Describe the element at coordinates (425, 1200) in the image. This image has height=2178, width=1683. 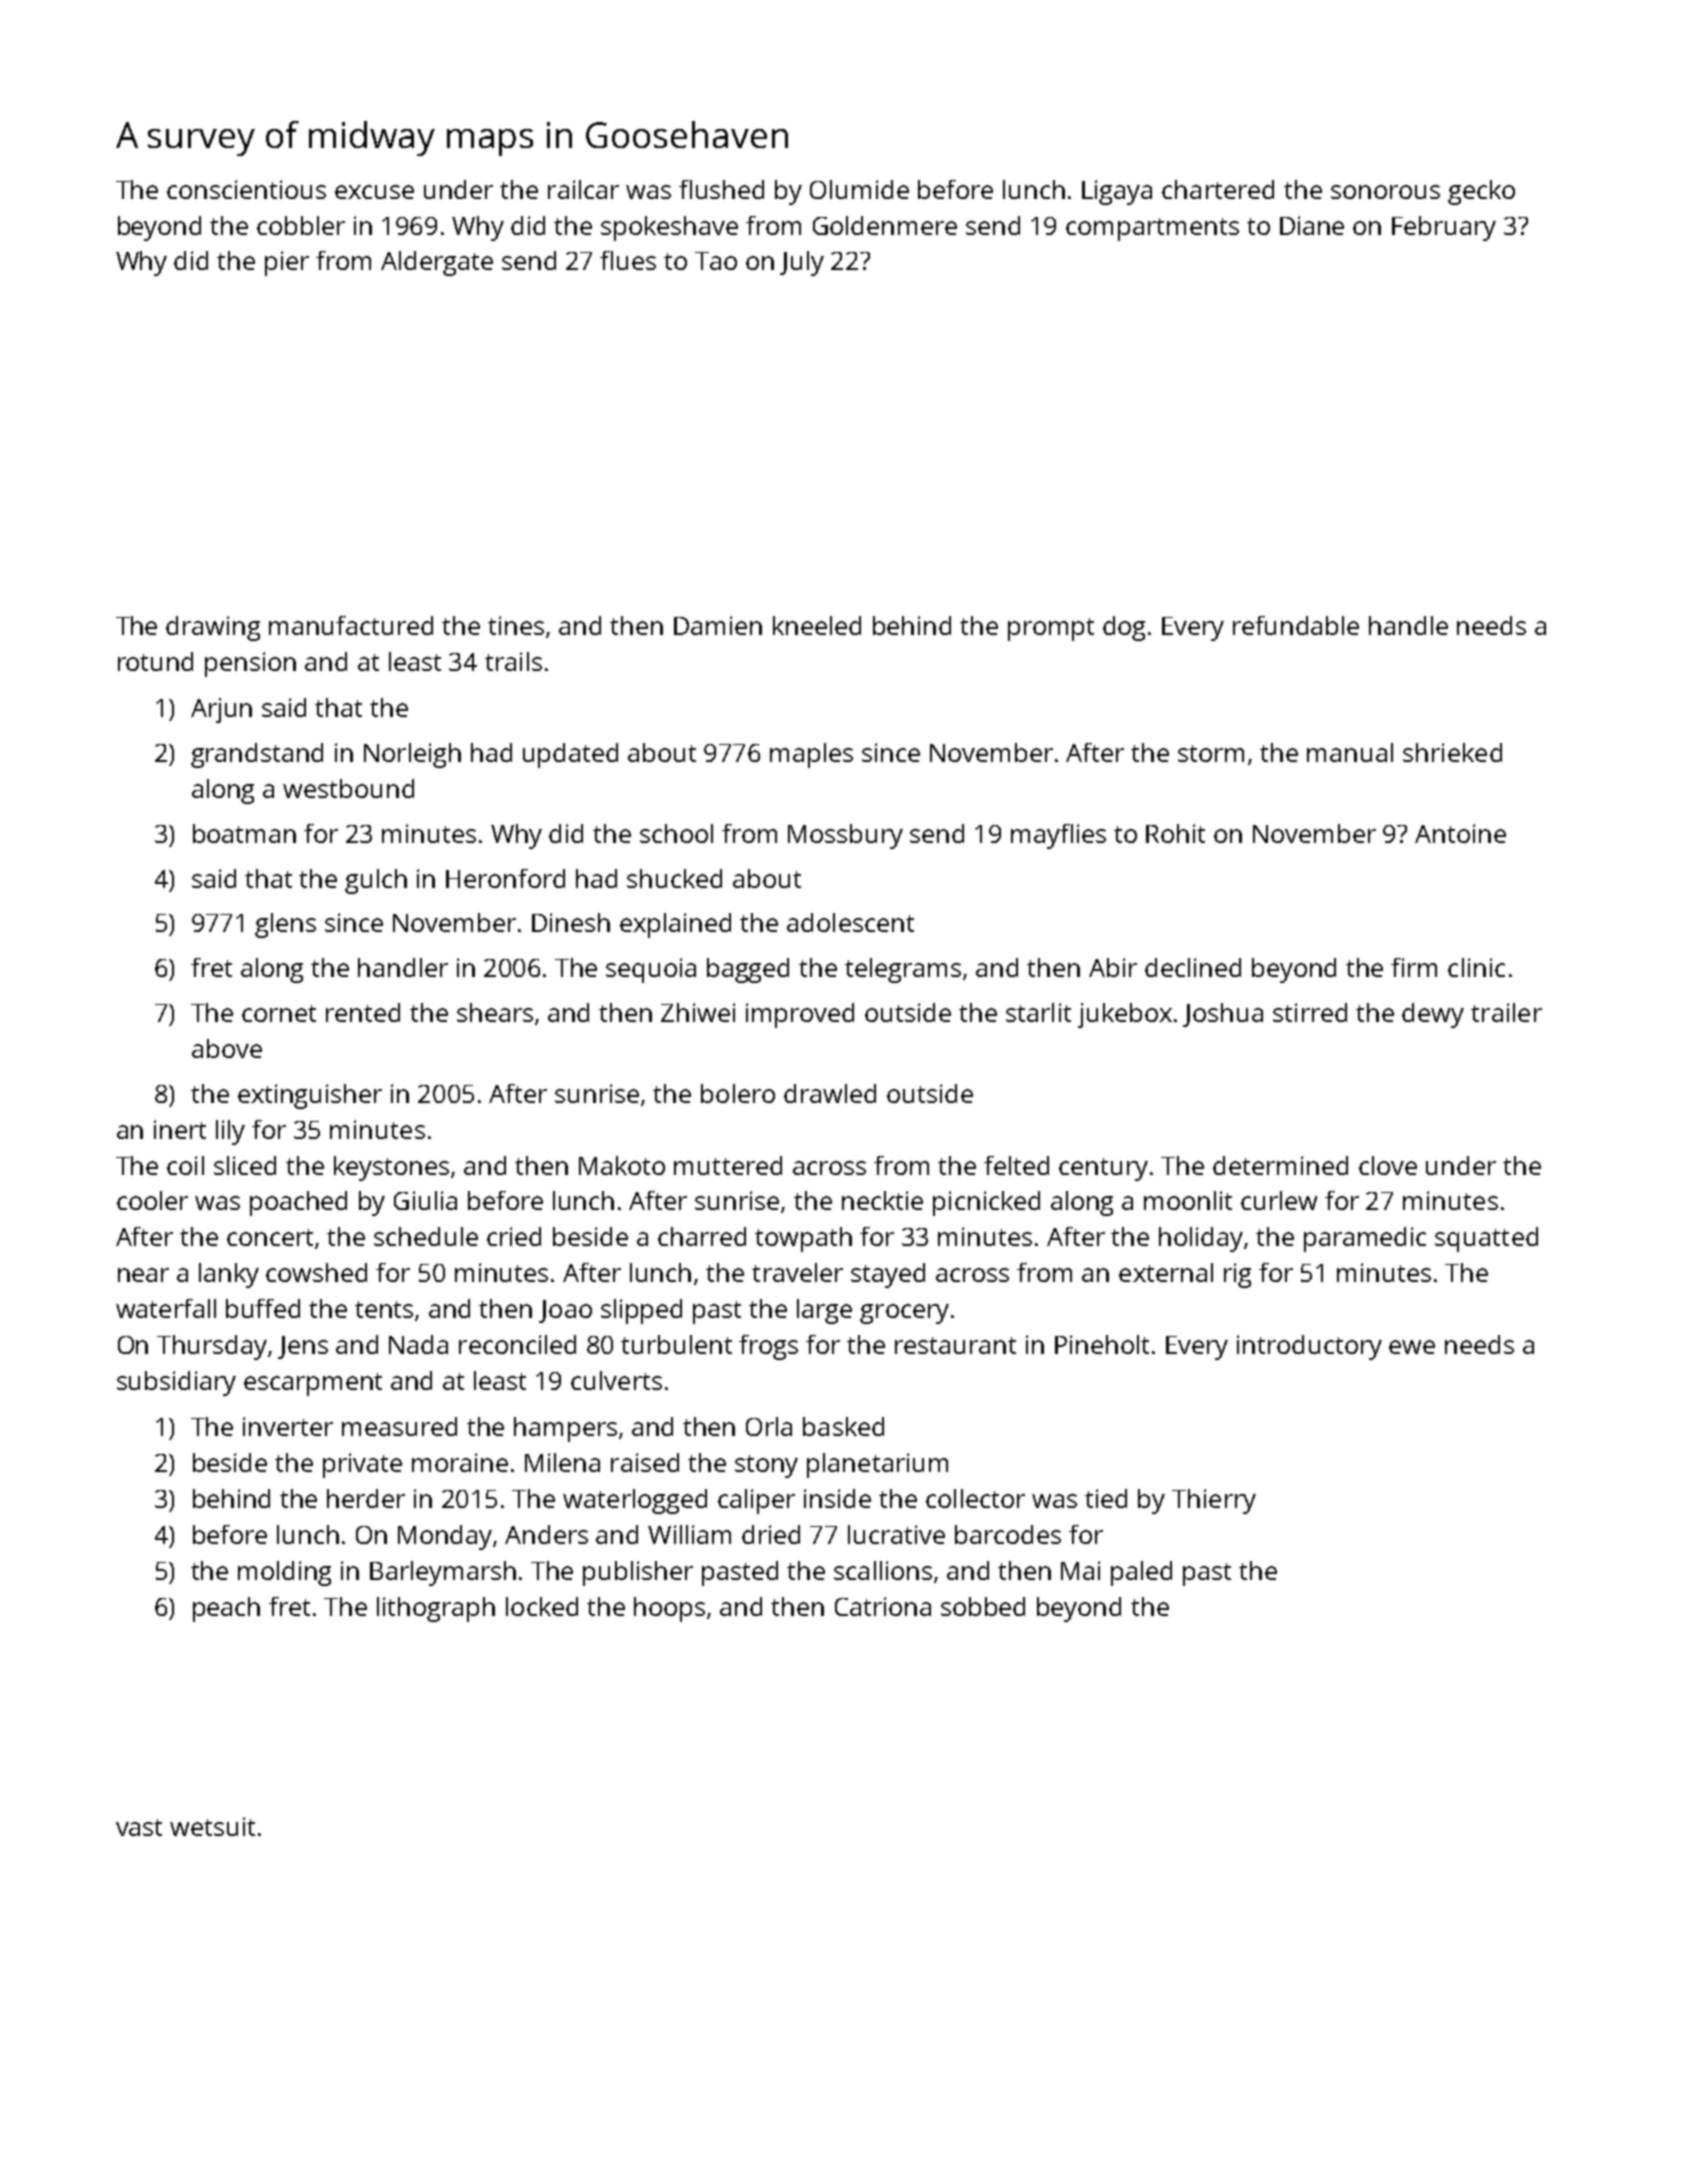
I see `Giulia` at that location.
